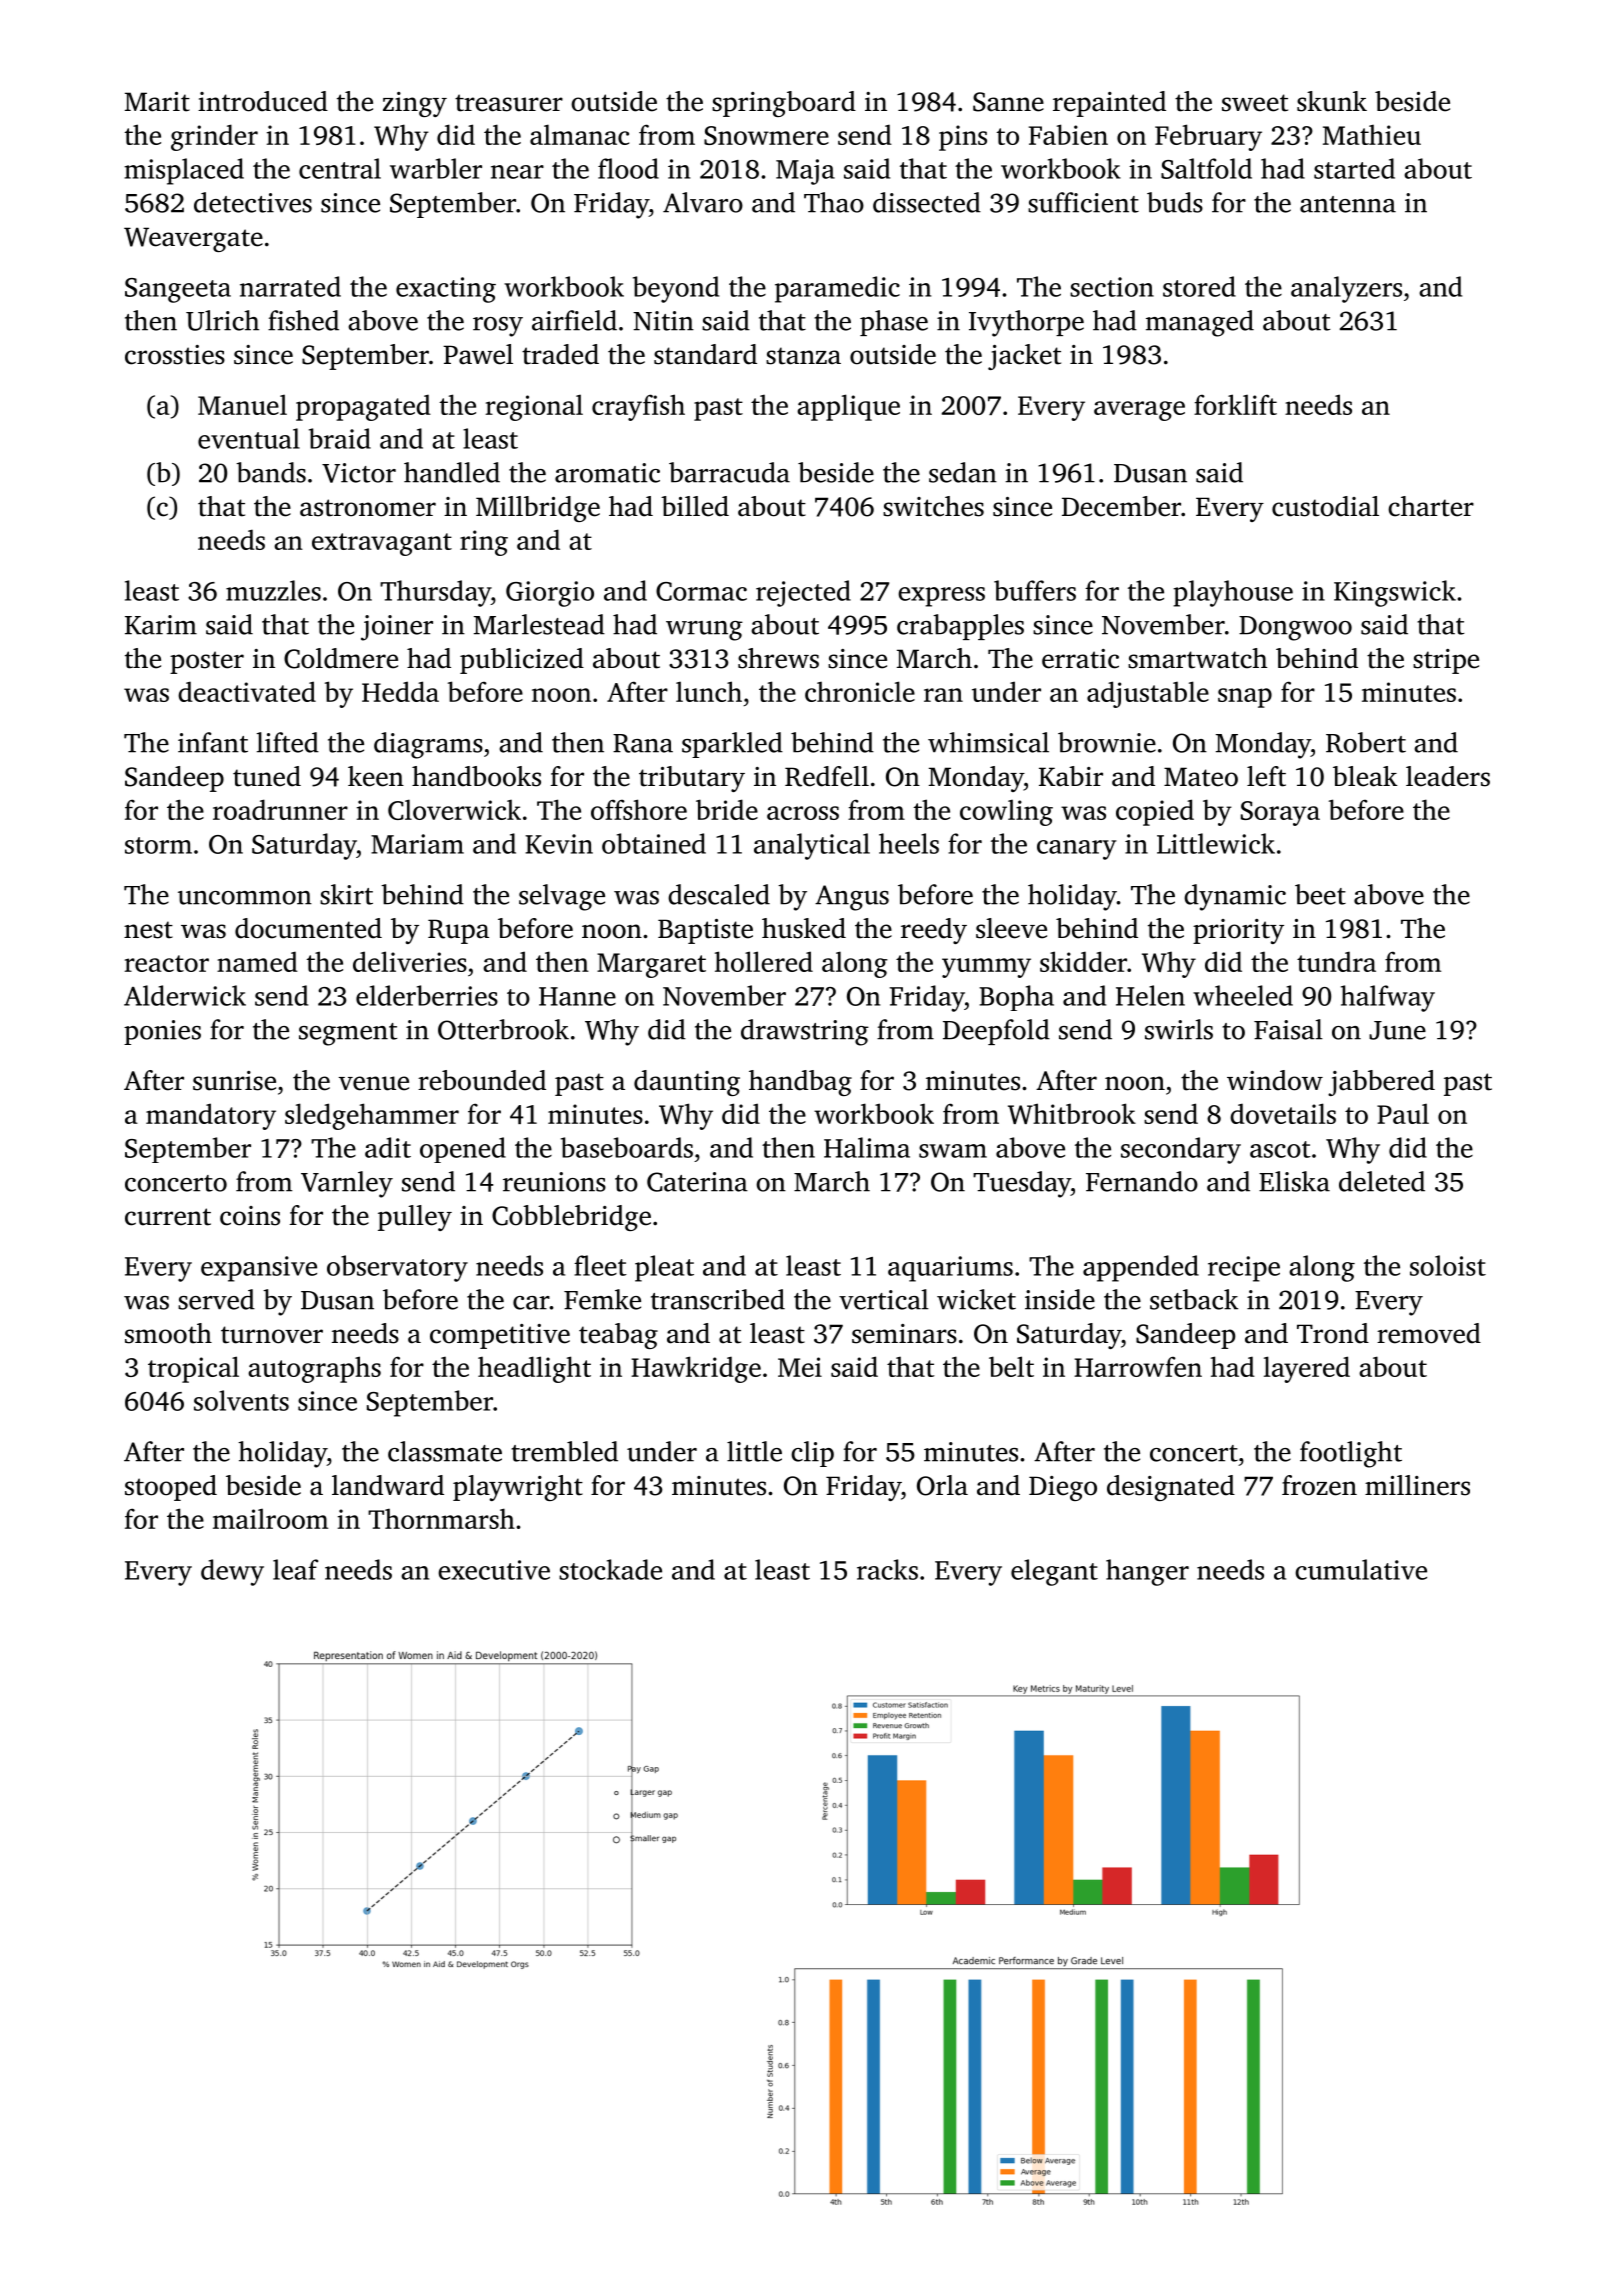 The width and height of the document is (1620, 2292). What do you see at coordinates (1201, 777) in the document?
I see `Mateo` at bounding box center [1201, 777].
